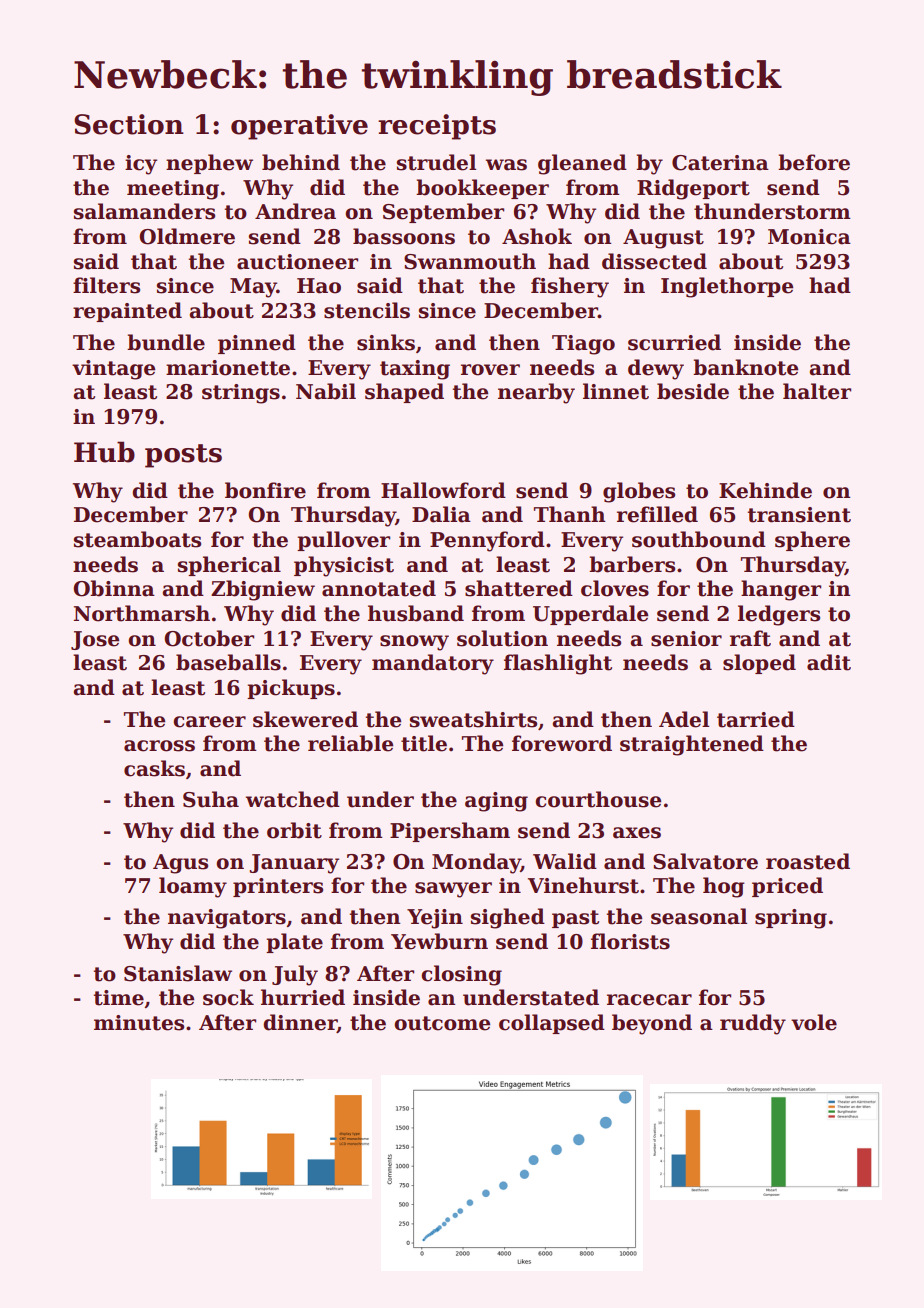  What do you see at coordinates (583, 345) in the screenshot?
I see `Tiago` at bounding box center [583, 345].
